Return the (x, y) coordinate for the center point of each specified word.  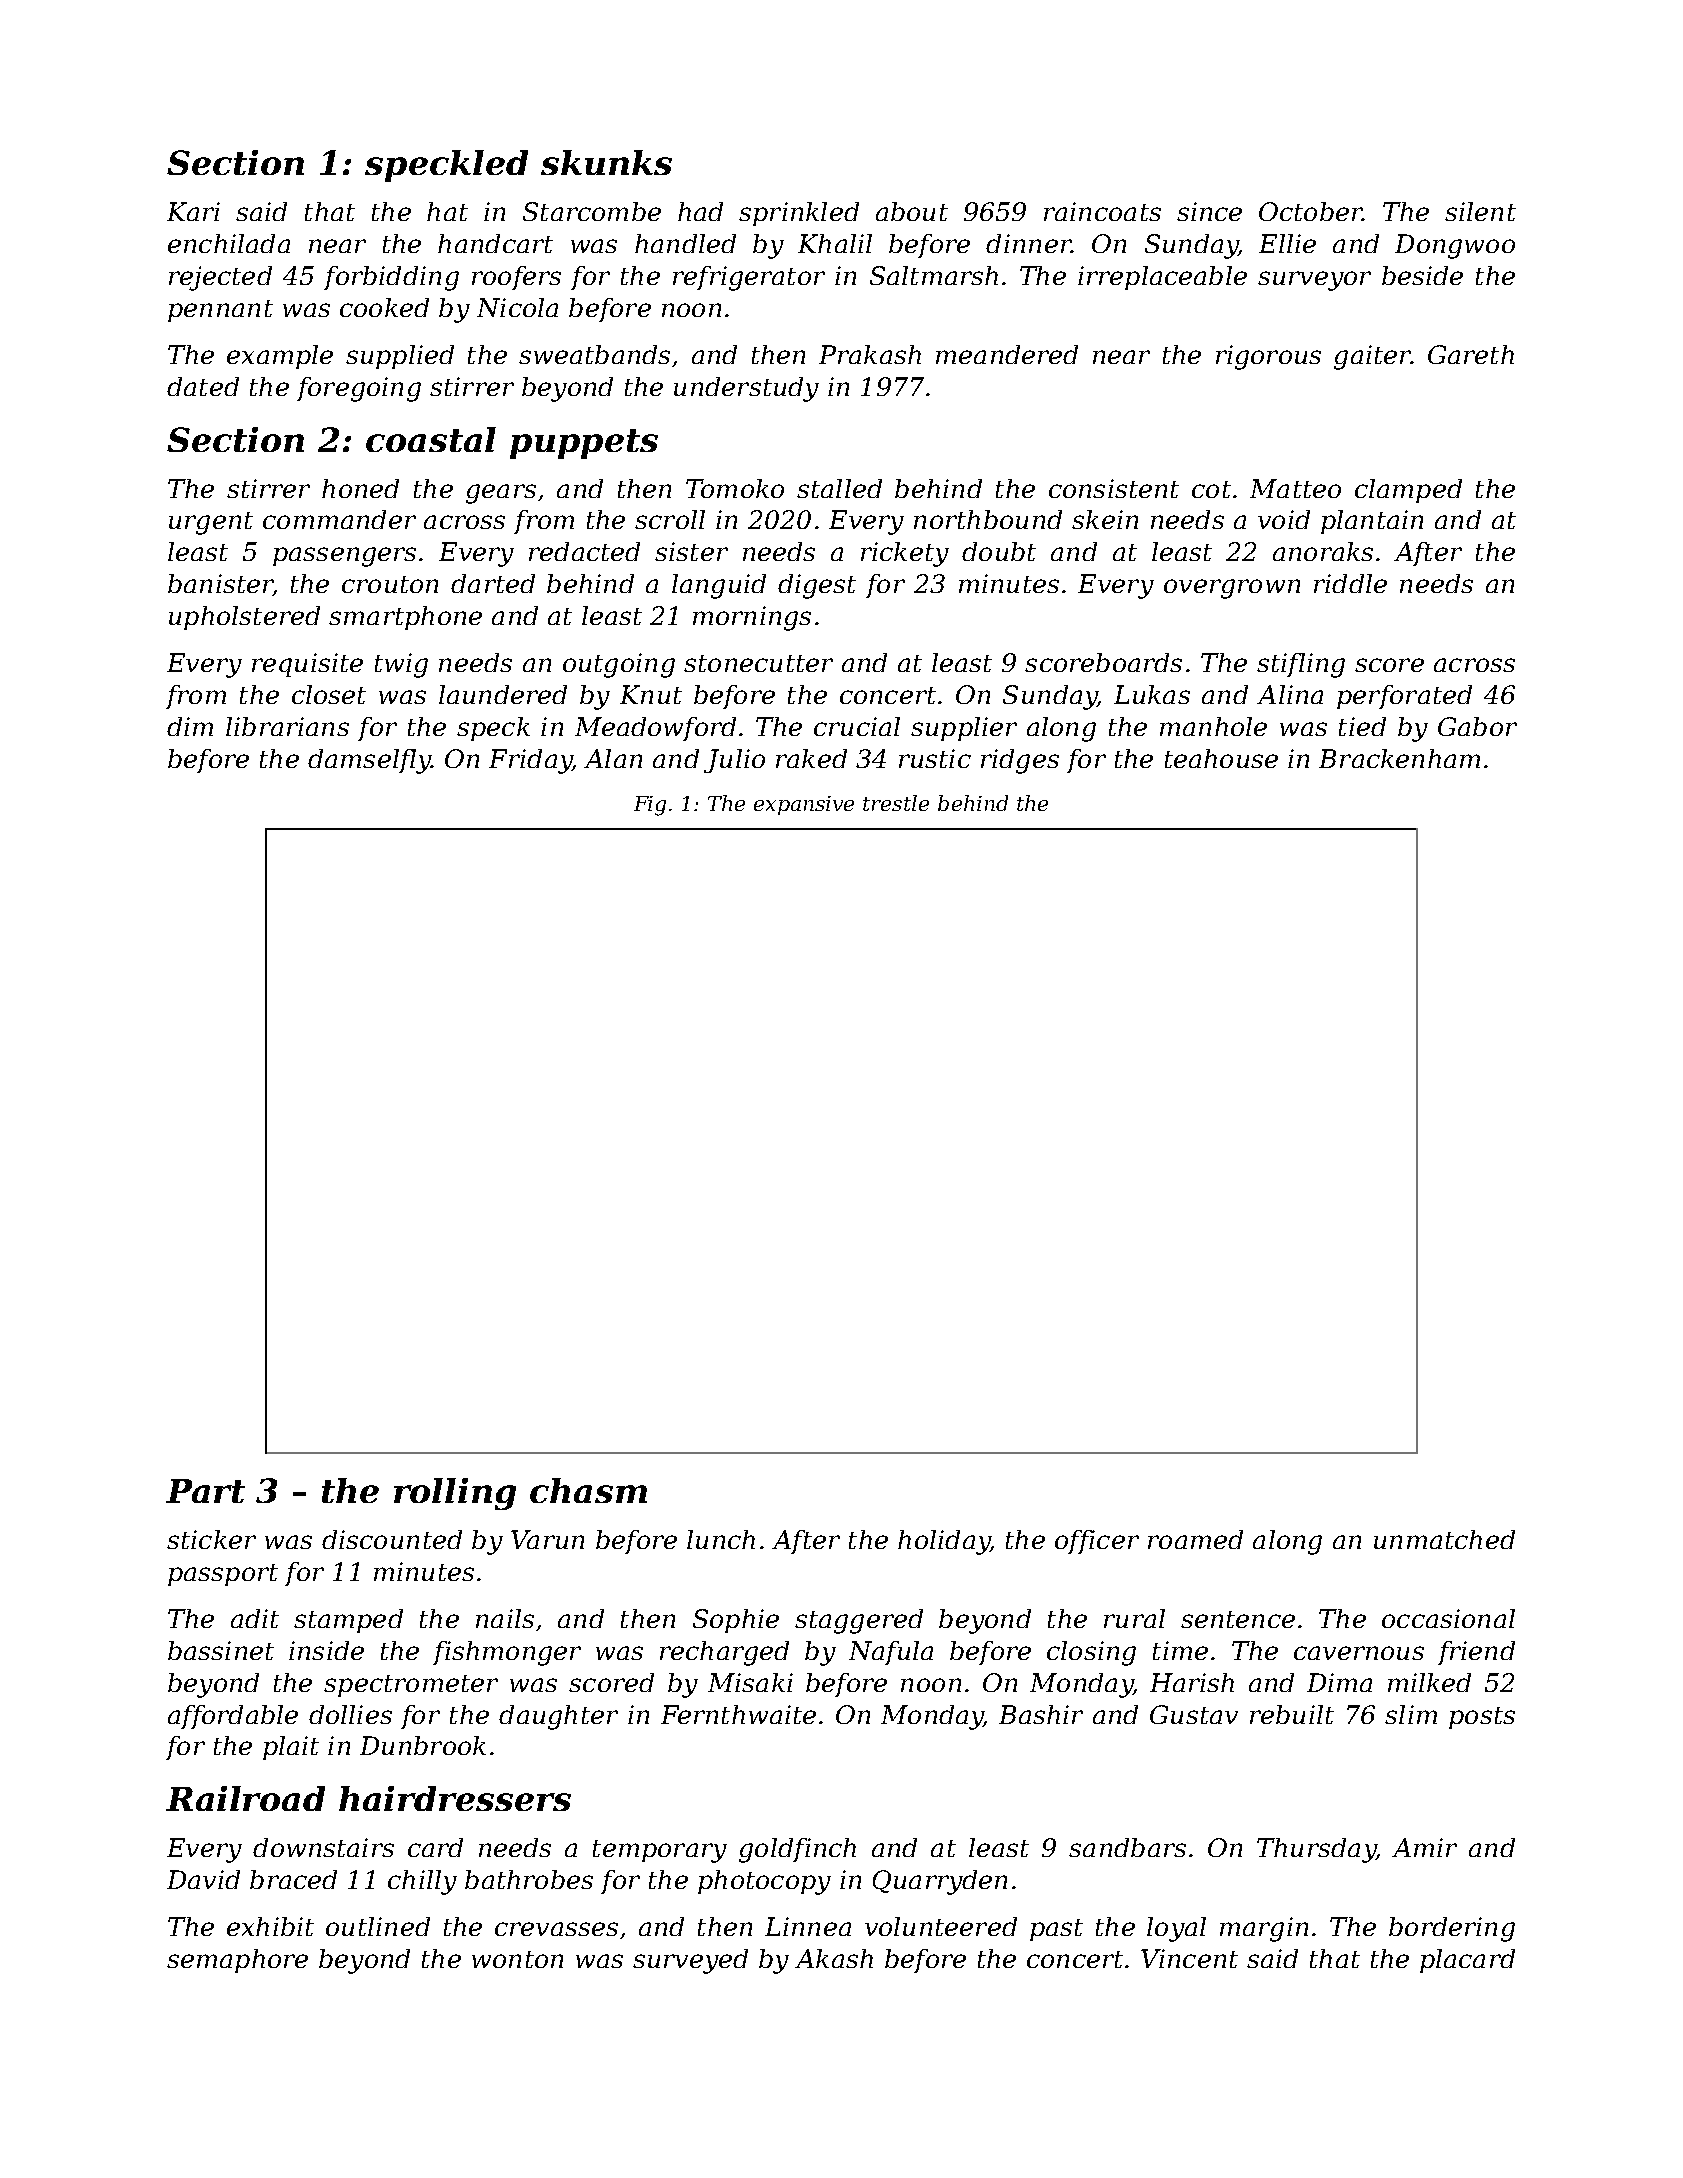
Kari (193, 211)
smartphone (405, 618)
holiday (944, 1542)
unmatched (1444, 1539)
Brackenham (1399, 758)
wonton (517, 1959)
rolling (455, 1494)
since (1209, 211)
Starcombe (592, 211)
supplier (964, 729)
